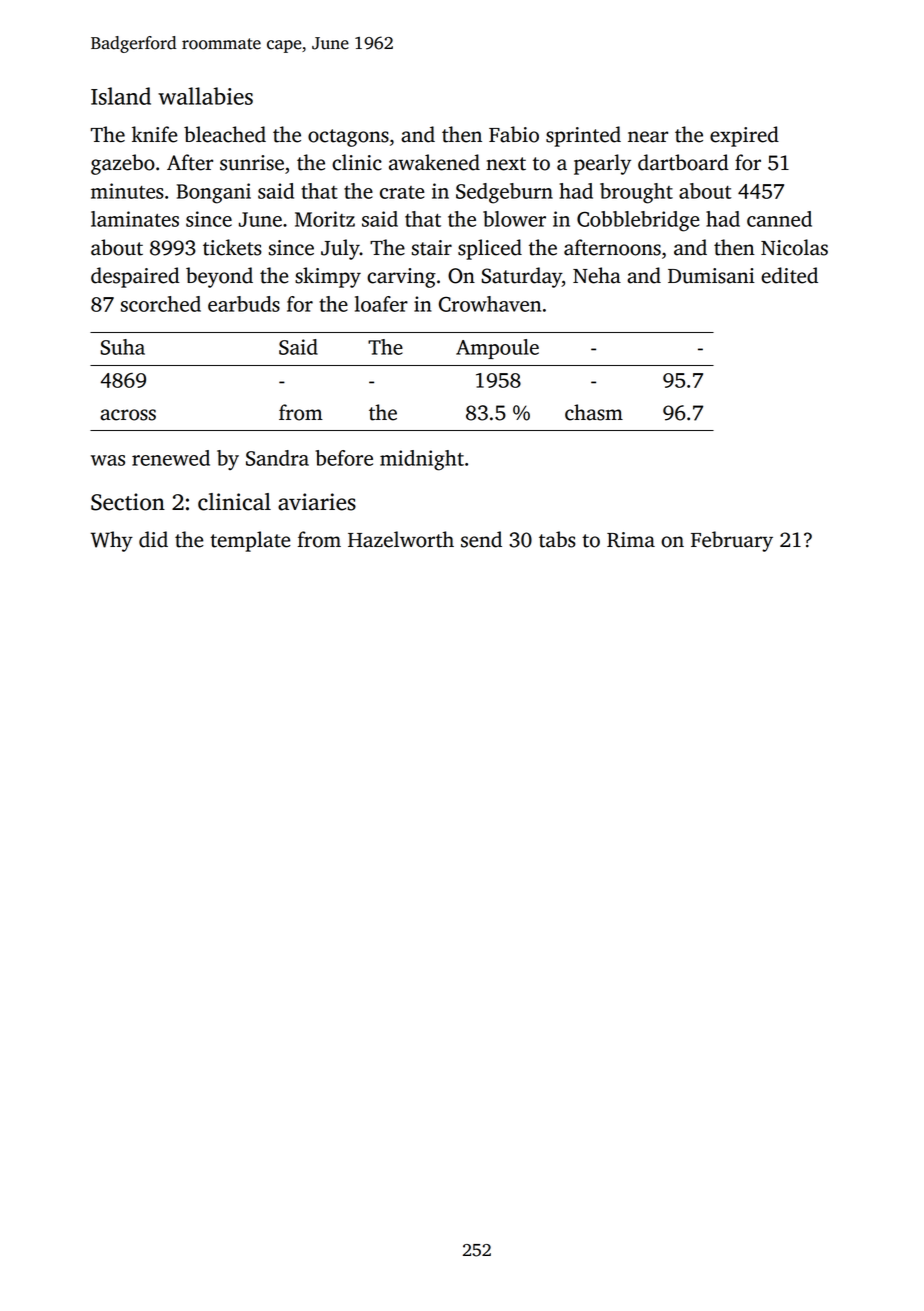  Describe the element at coordinates (514, 134) in the page. I see `Fabio` at that location.
